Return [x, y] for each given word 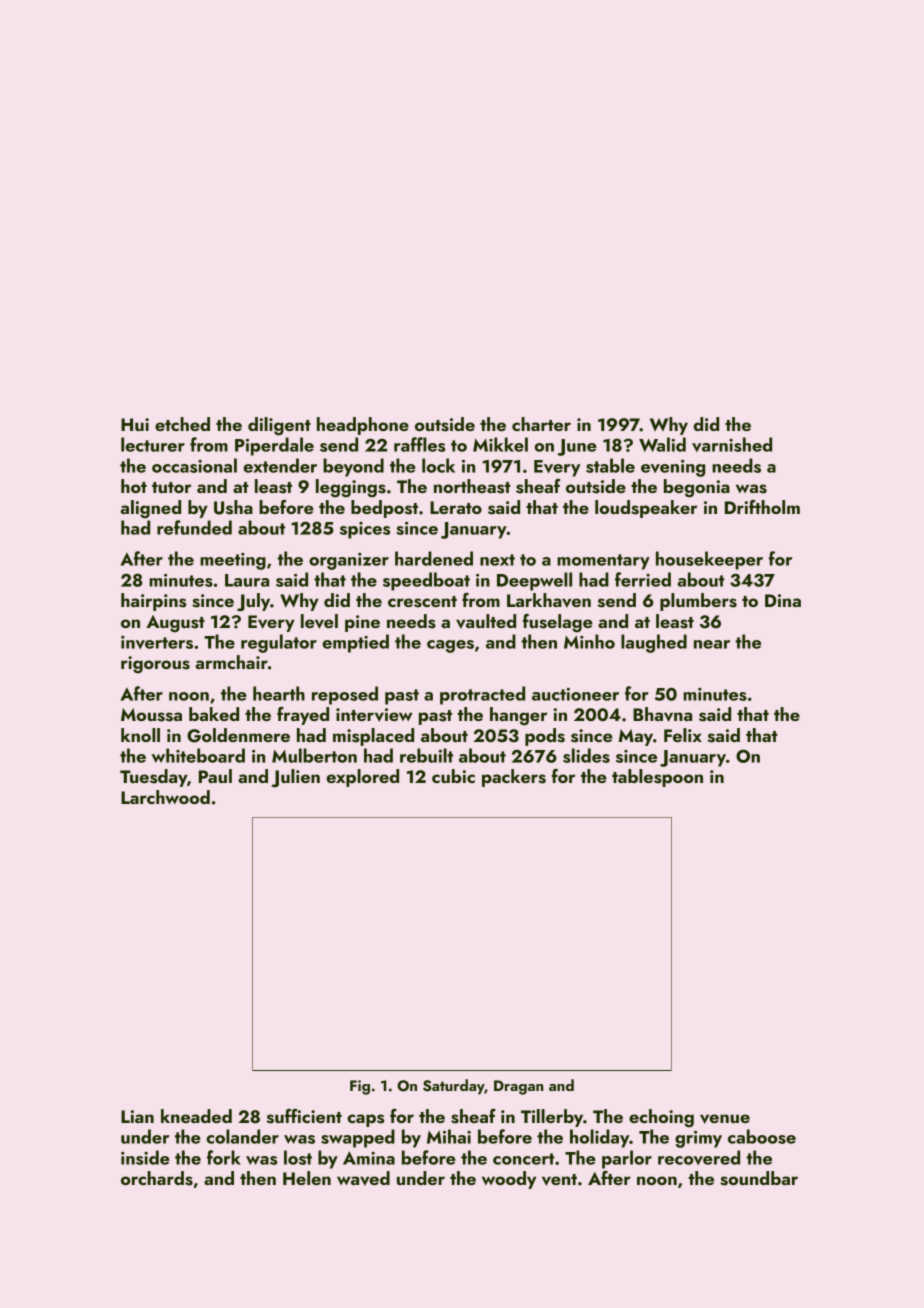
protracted [482, 695]
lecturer [153, 444]
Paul [215, 776]
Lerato [456, 507]
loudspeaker [646, 509]
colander [242, 1136]
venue [725, 1119]
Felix [683, 735]
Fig [360, 1087]
